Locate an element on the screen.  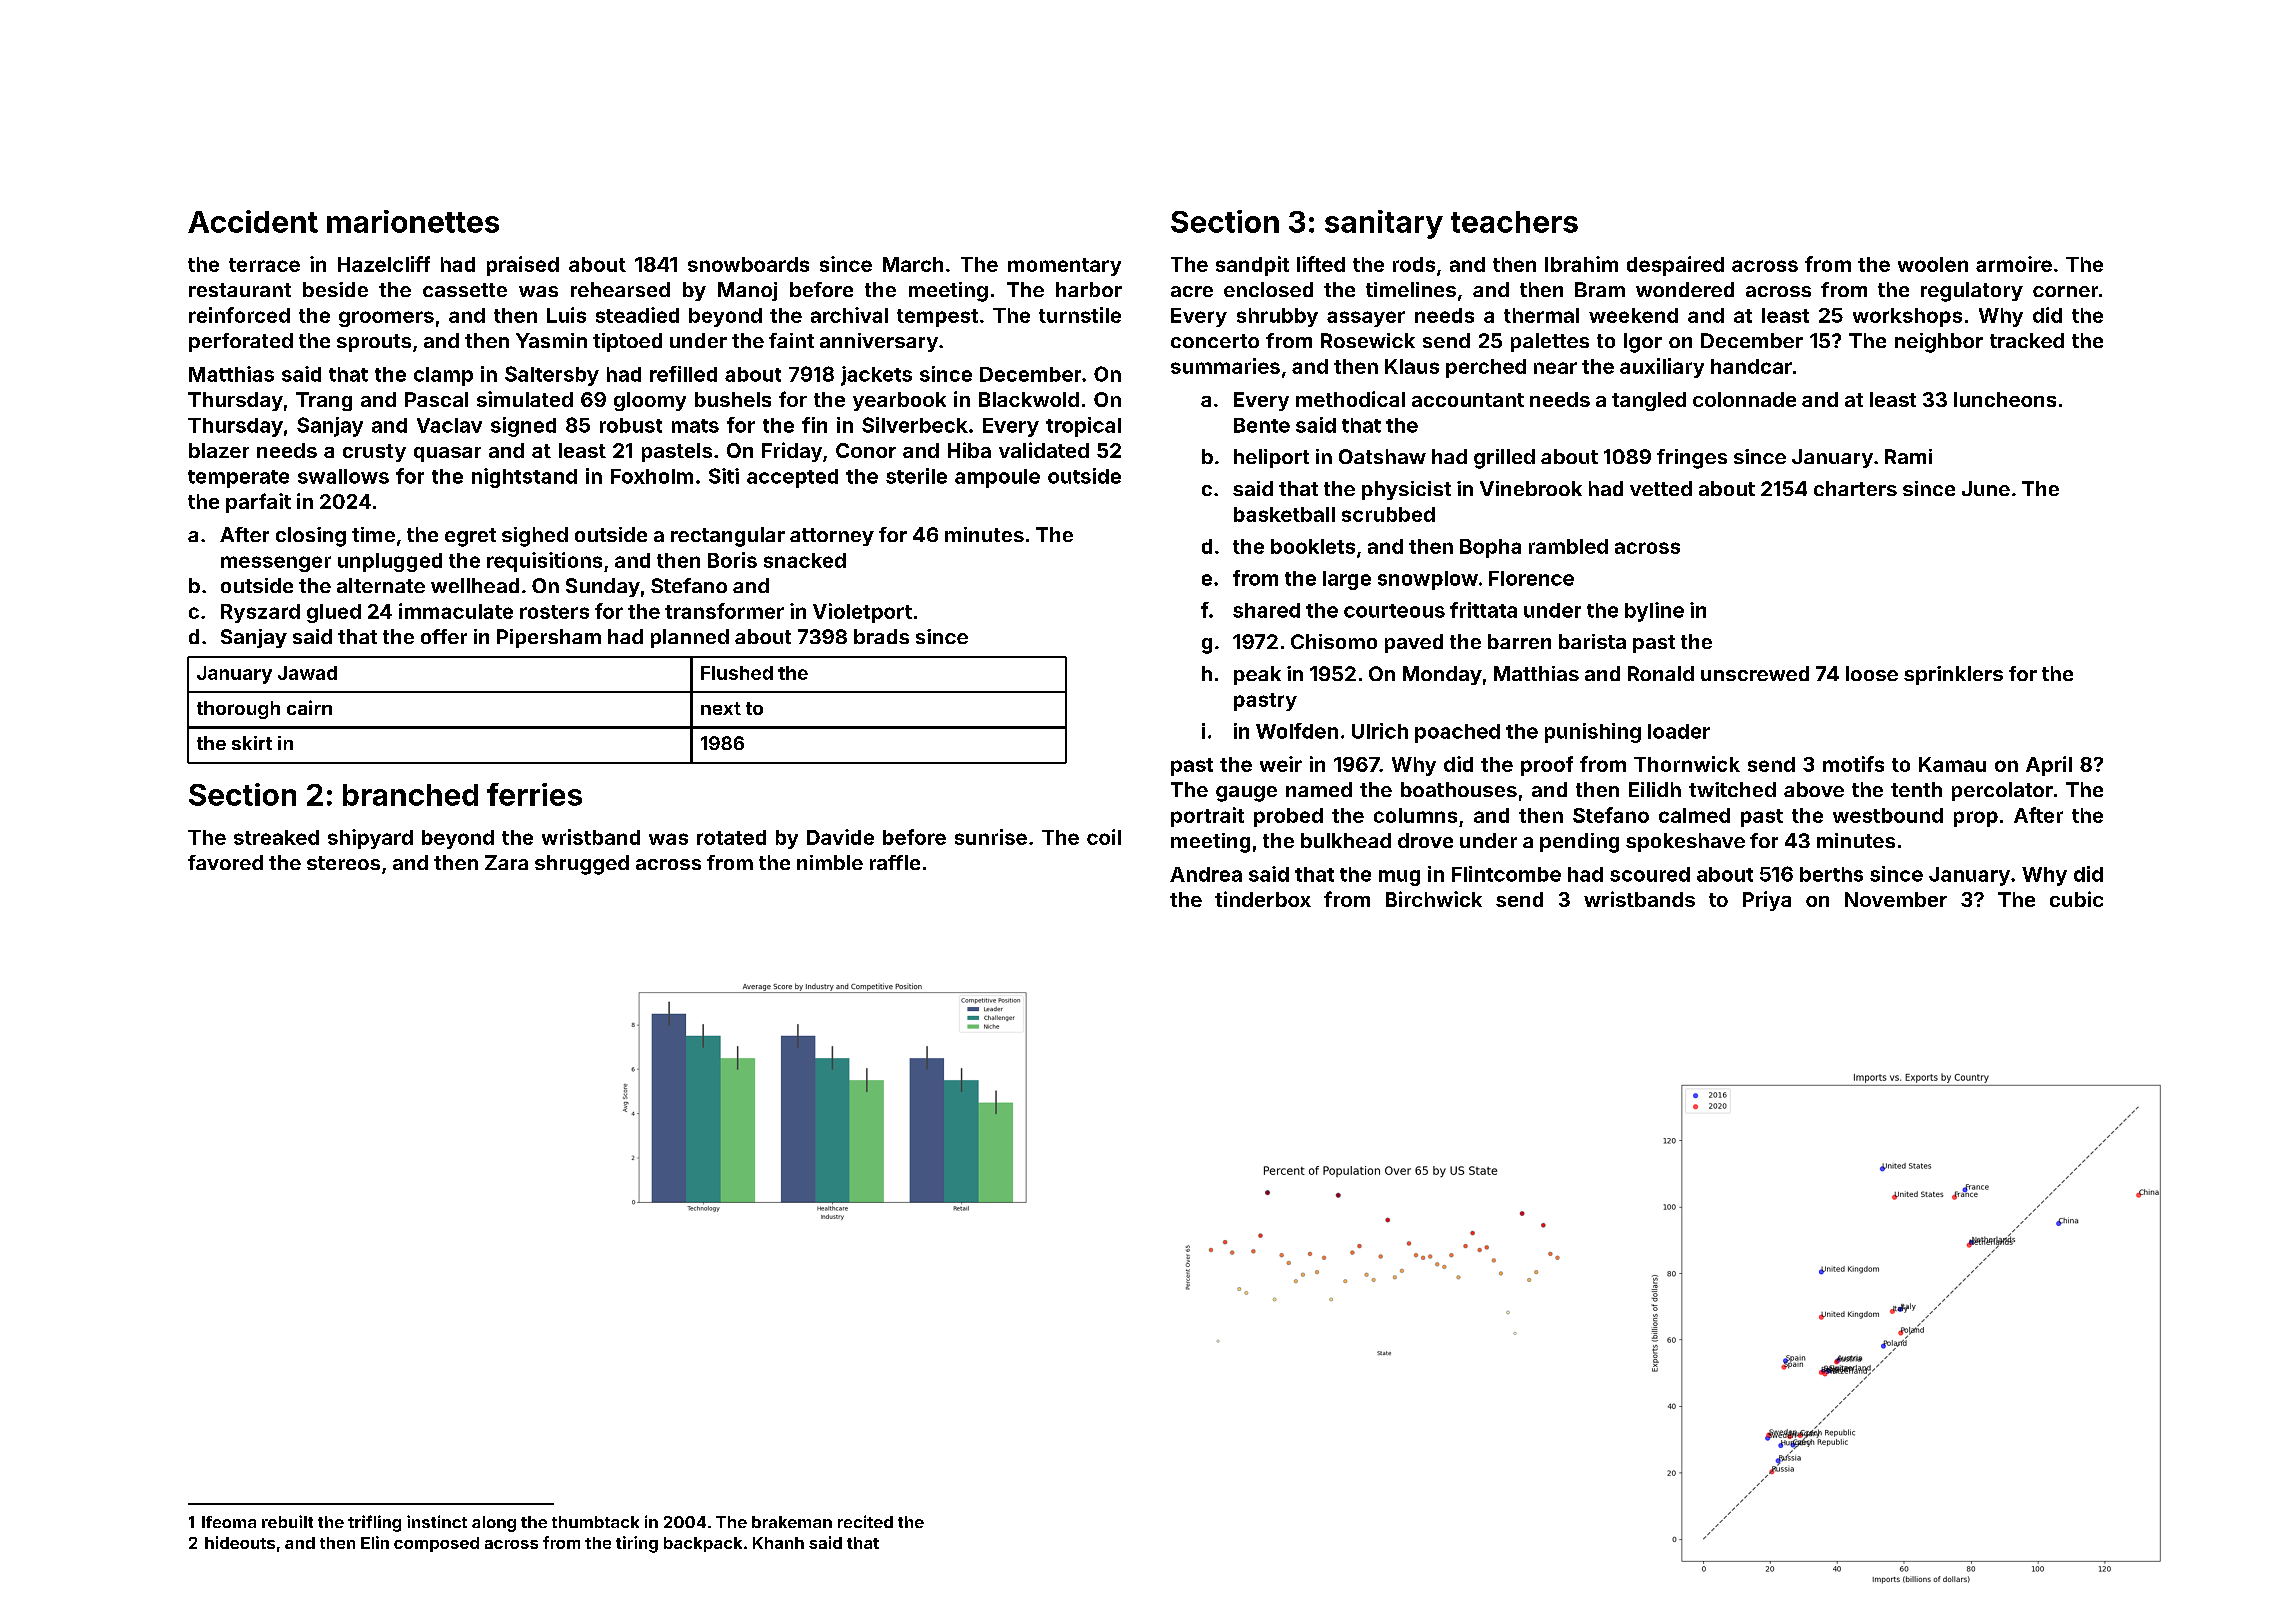
tinderbox is located at coordinates (1263, 899).
